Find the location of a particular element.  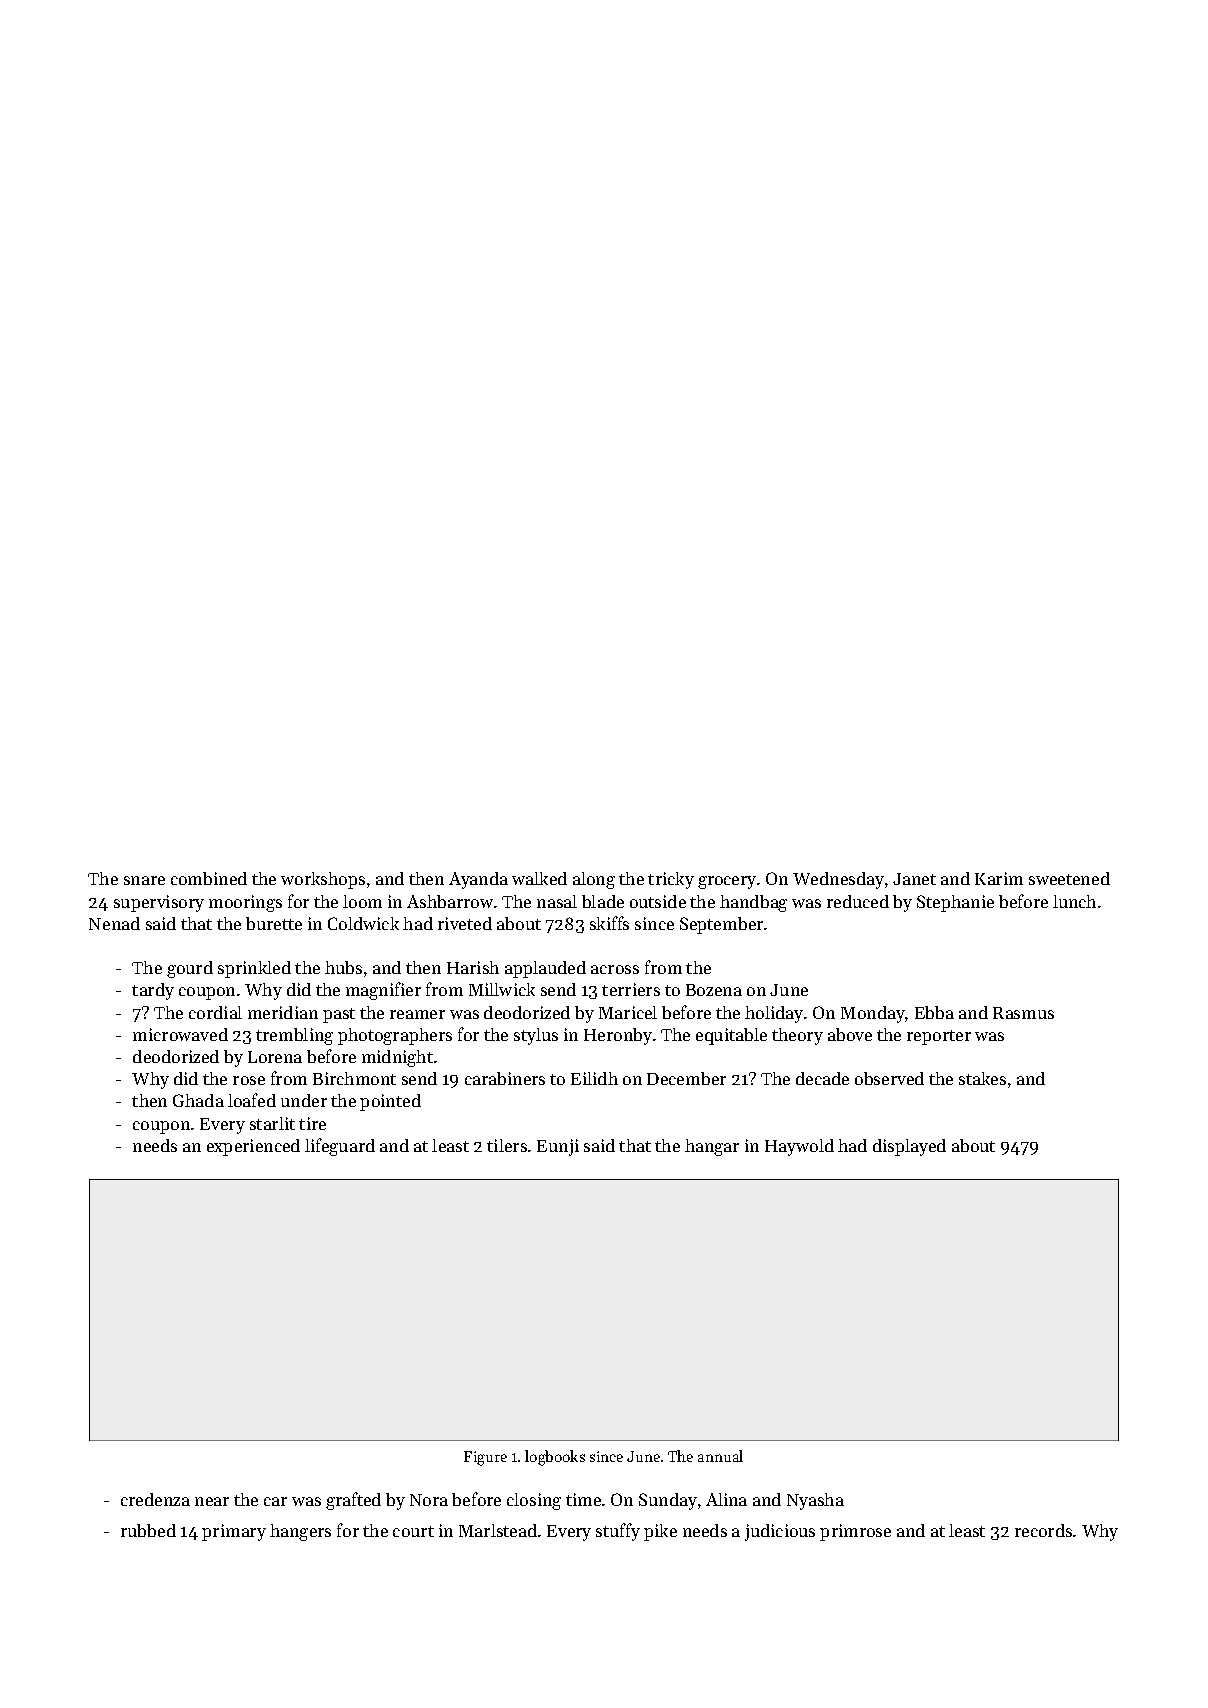

annual is located at coordinates (720, 1456).
